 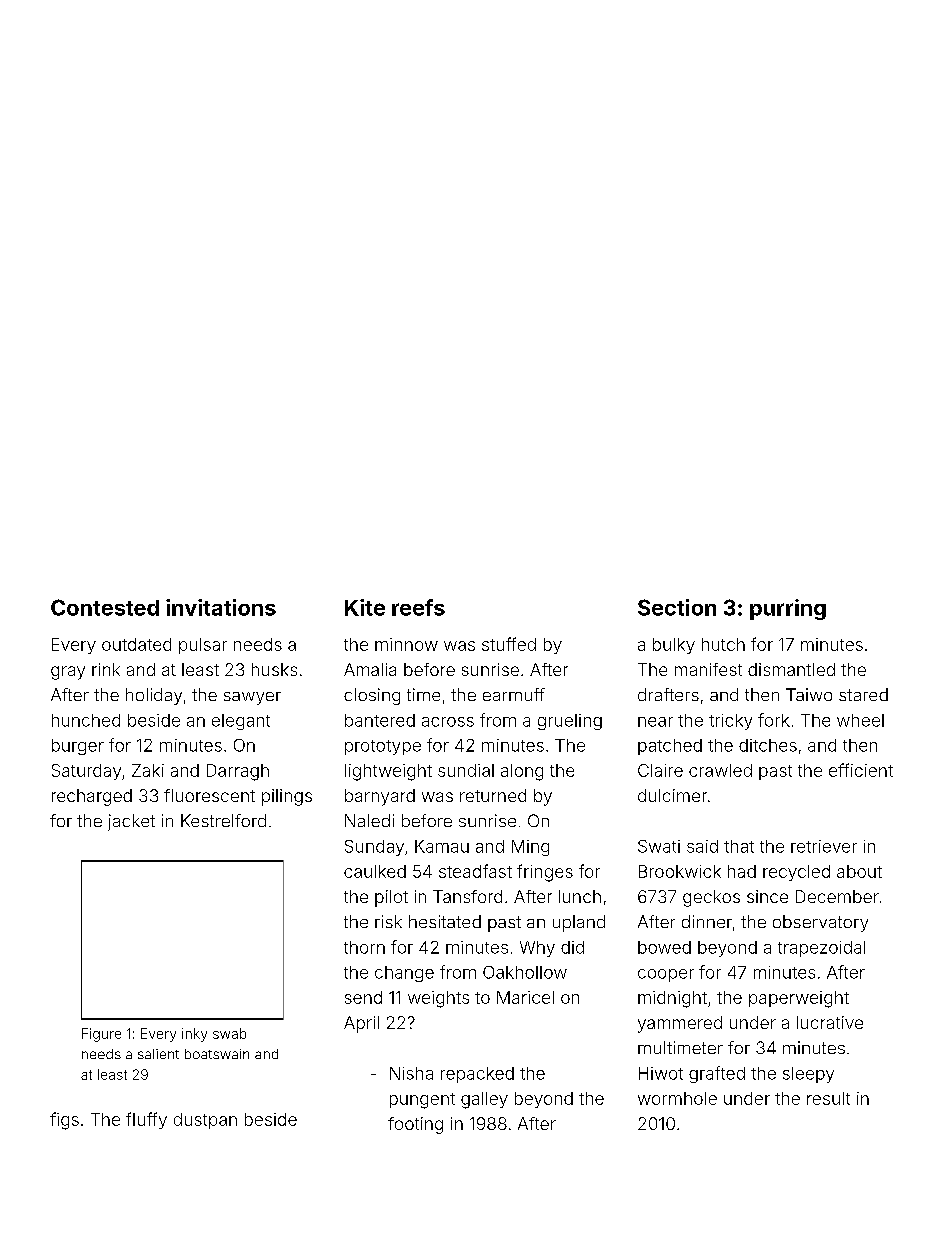 What do you see at coordinates (717, 1074) in the image?
I see `grafted` at bounding box center [717, 1074].
